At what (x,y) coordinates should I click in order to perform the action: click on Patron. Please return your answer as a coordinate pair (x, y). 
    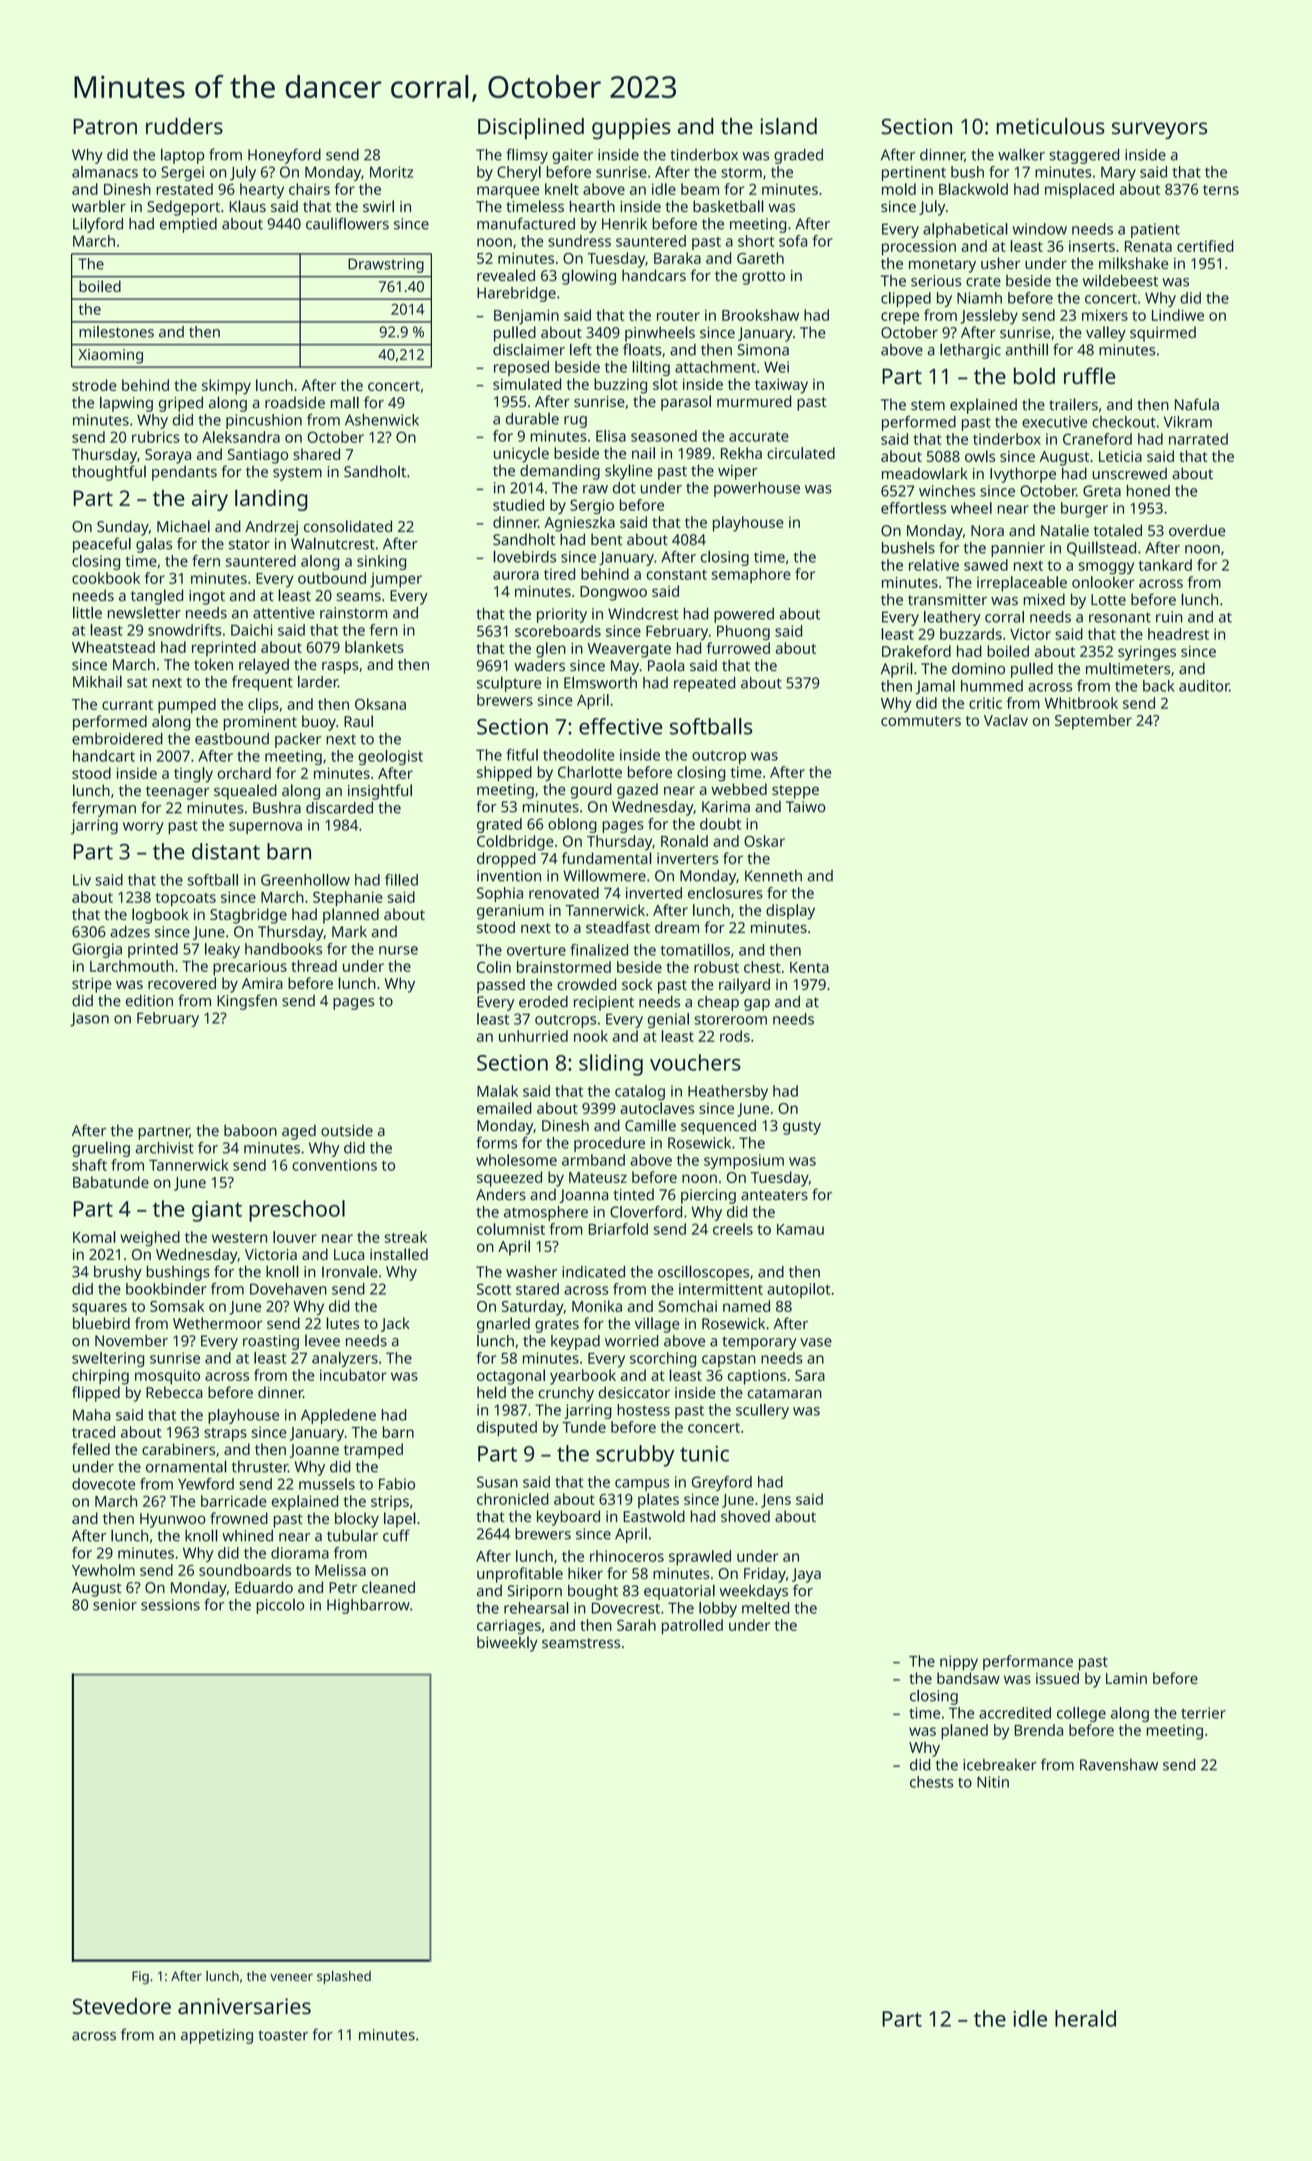
    Looking at the image, I should click on (105, 127).
